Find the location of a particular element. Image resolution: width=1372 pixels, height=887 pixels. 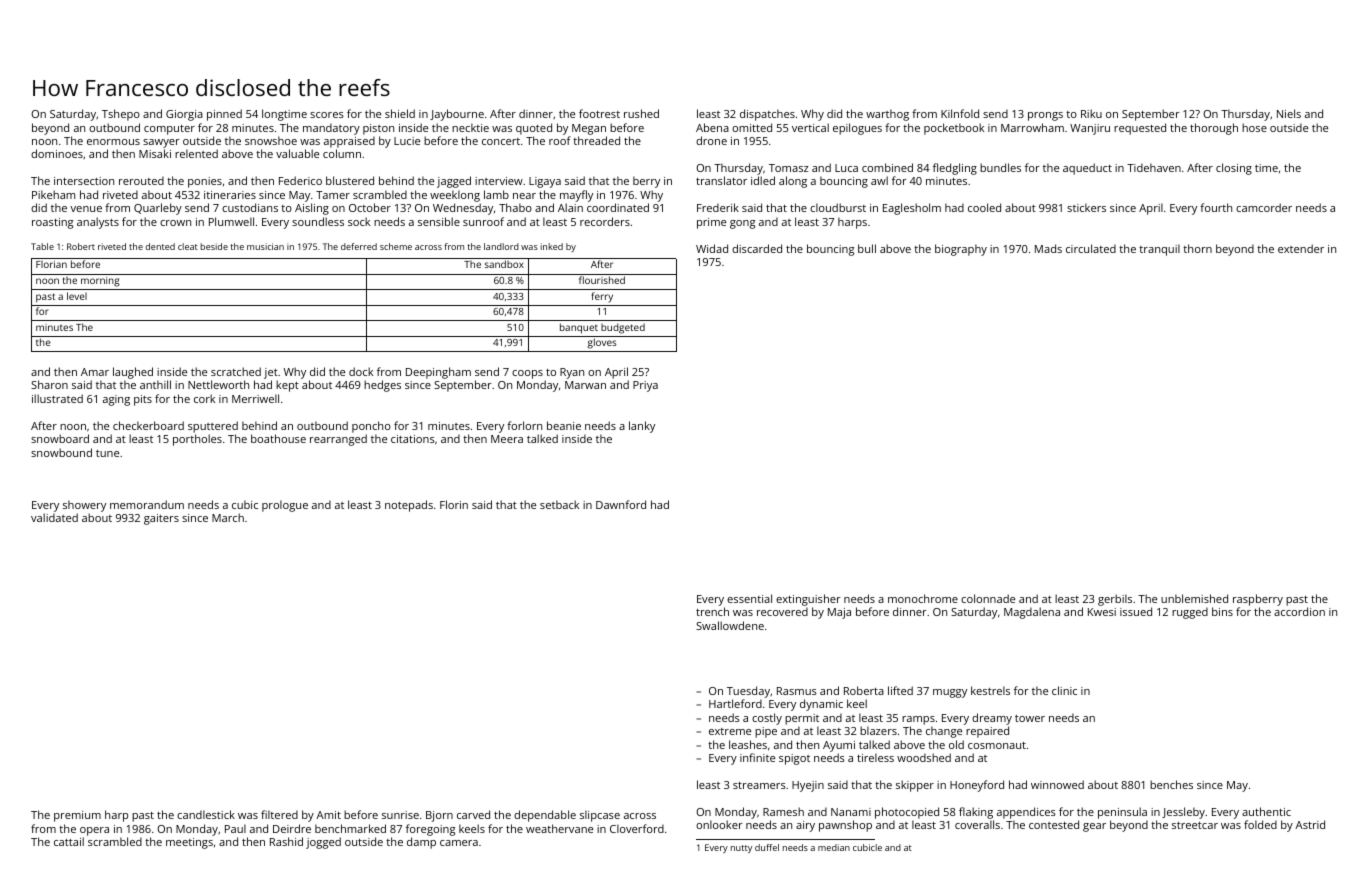

gerbils is located at coordinates (1115, 600).
